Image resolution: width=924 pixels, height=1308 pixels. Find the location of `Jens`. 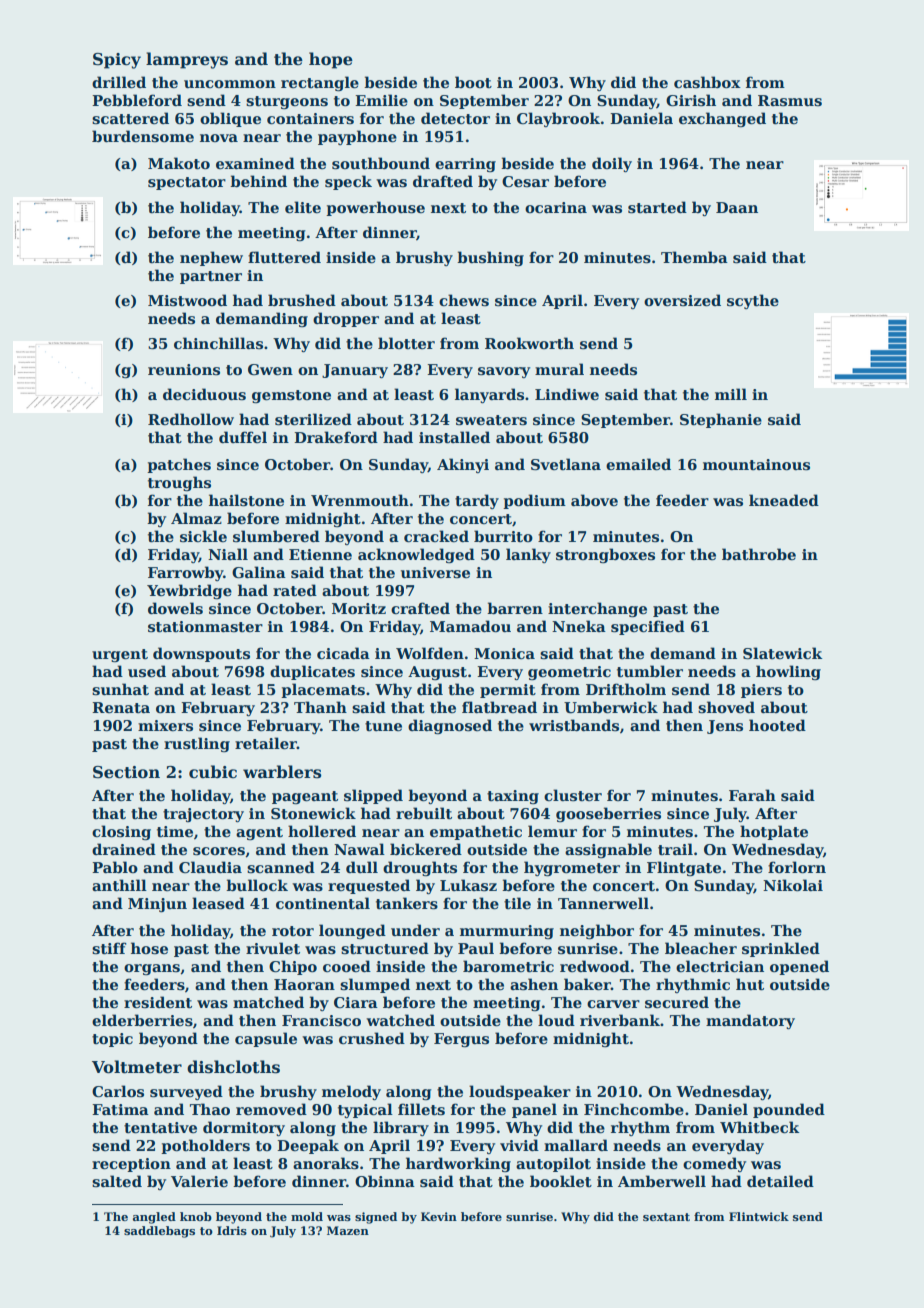

Jens is located at coordinates (725, 727).
